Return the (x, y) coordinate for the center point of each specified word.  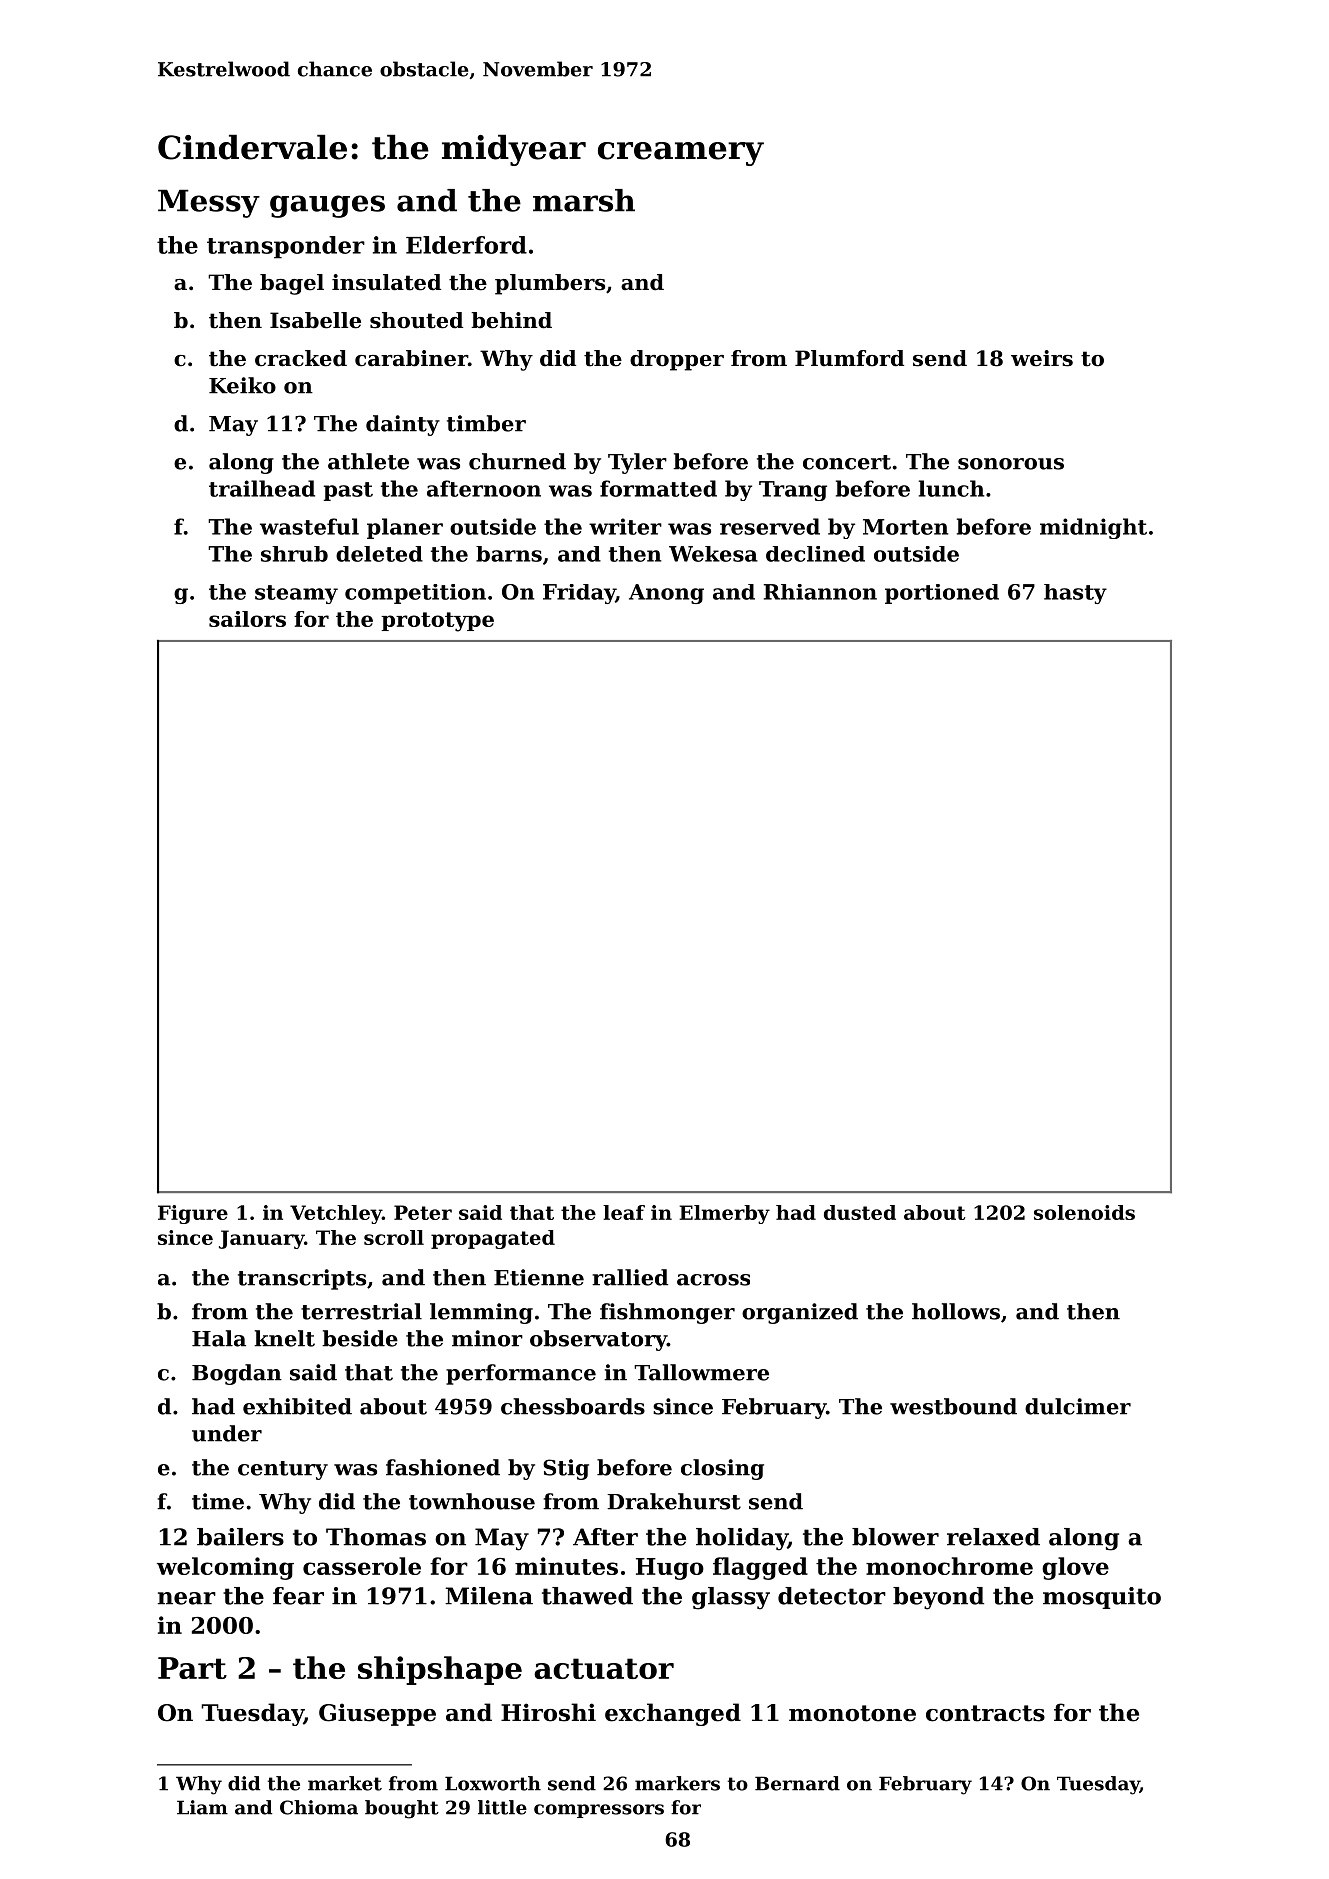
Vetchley (336, 1214)
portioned (942, 594)
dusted (860, 1212)
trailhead (262, 488)
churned (517, 461)
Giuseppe (377, 1714)
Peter (423, 1212)
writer (625, 526)
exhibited (297, 1406)
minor (487, 1338)
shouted (416, 320)
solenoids (1084, 1212)
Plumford (849, 358)
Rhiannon (820, 592)
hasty (1075, 594)
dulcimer (1078, 1406)
